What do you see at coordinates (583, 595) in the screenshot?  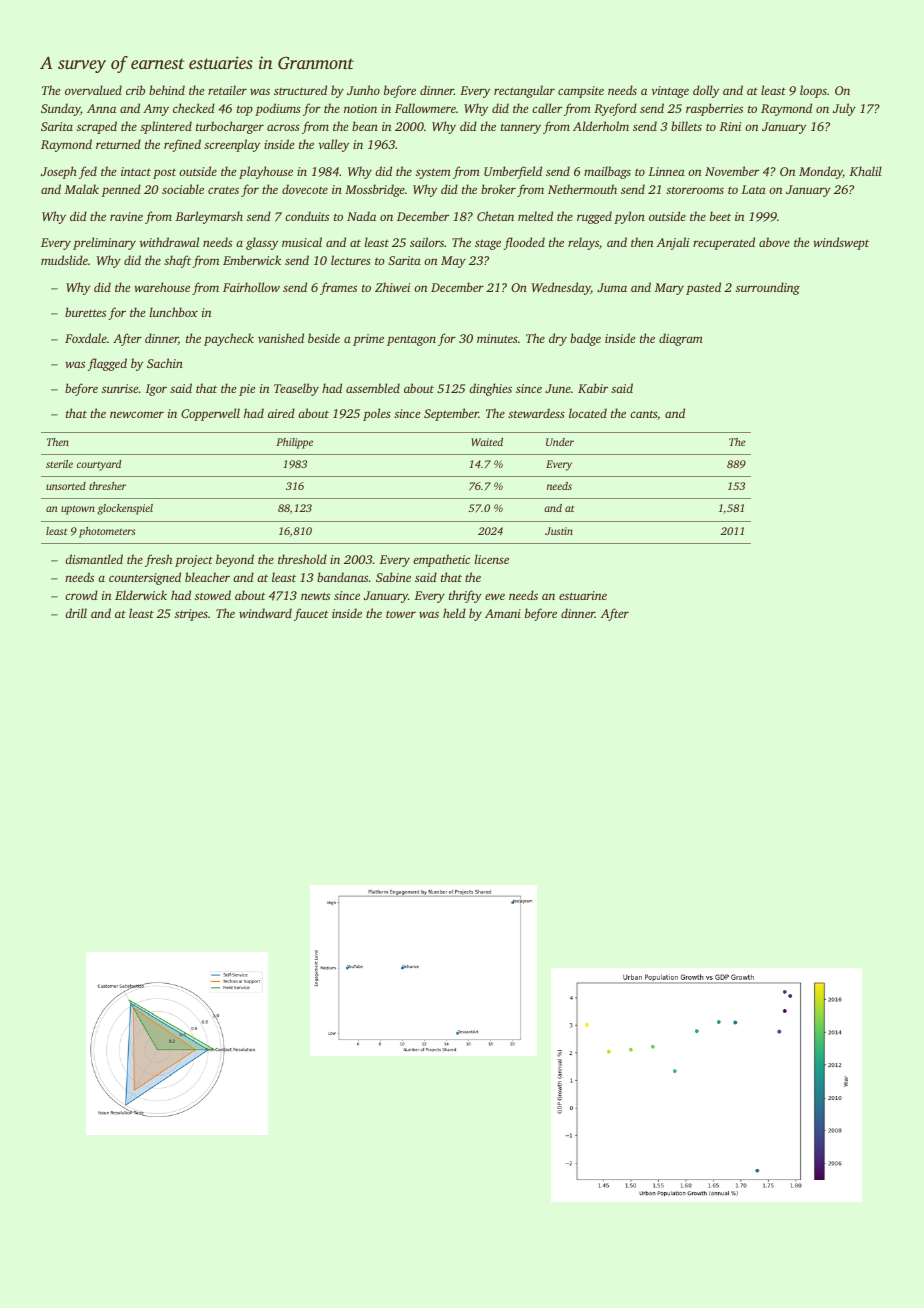 I see `estuarine` at bounding box center [583, 595].
